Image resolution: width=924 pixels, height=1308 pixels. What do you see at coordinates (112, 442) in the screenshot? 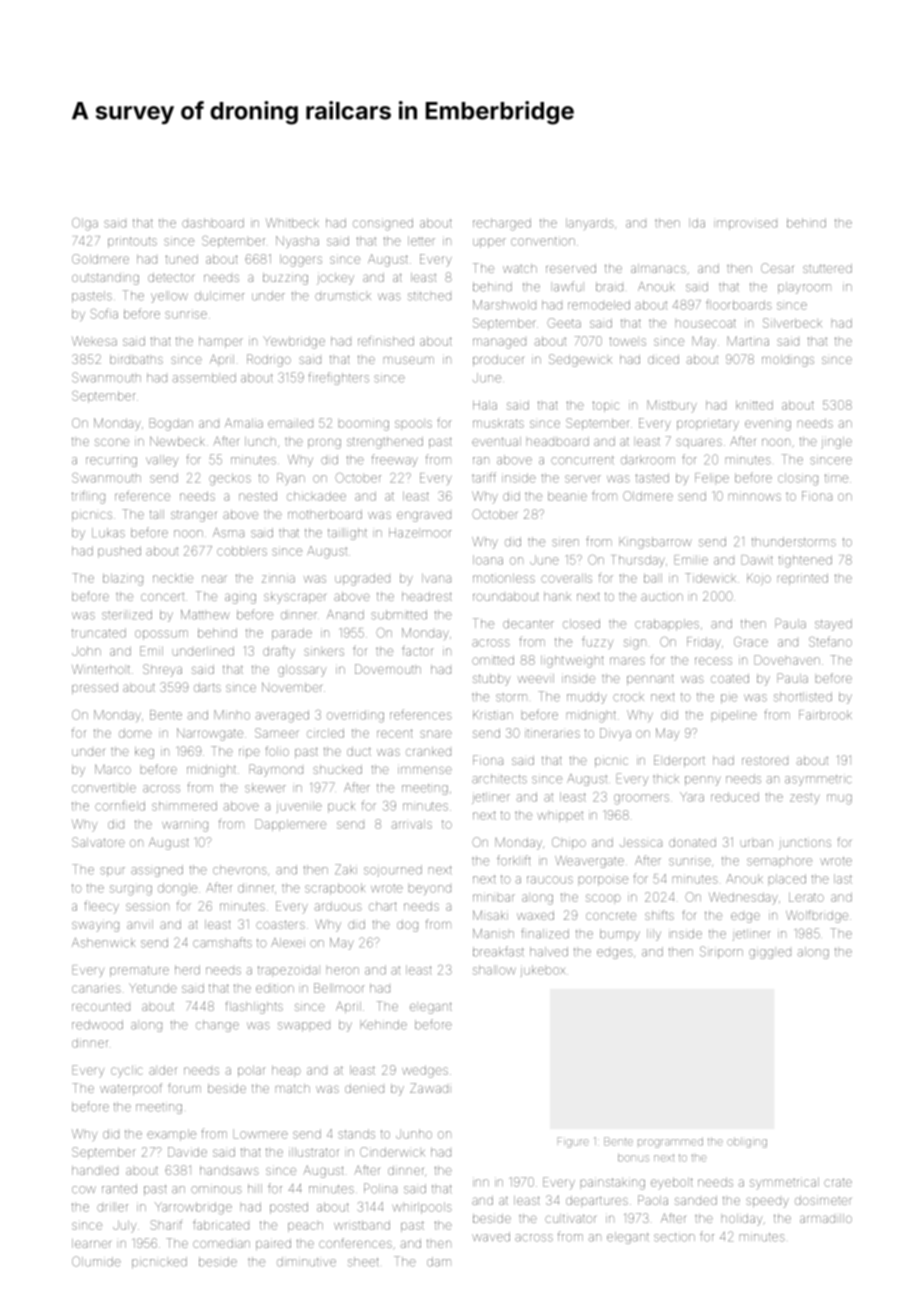
I see `scone` at bounding box center [112, 442].
